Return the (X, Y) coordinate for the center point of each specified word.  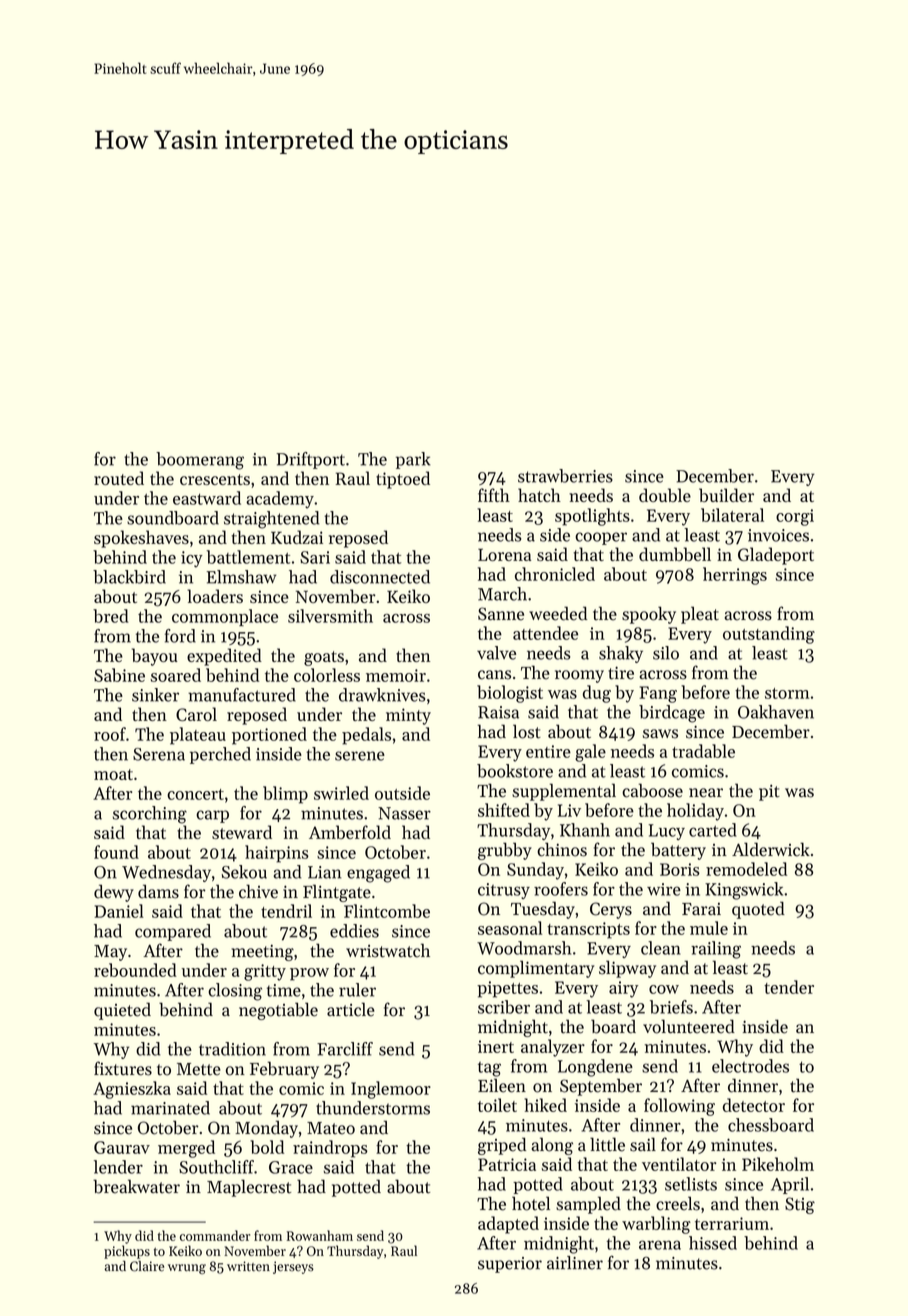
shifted (504, 810)
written (248, 1266)
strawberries (565, 476)
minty (408, 716)
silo (666, 653)
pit (769, 792)
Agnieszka (132, 1090)
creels (678, 1203)
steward (242, 832)
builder (726, 495)
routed (119, 478)
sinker (155, 695)
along (552, 1146)
